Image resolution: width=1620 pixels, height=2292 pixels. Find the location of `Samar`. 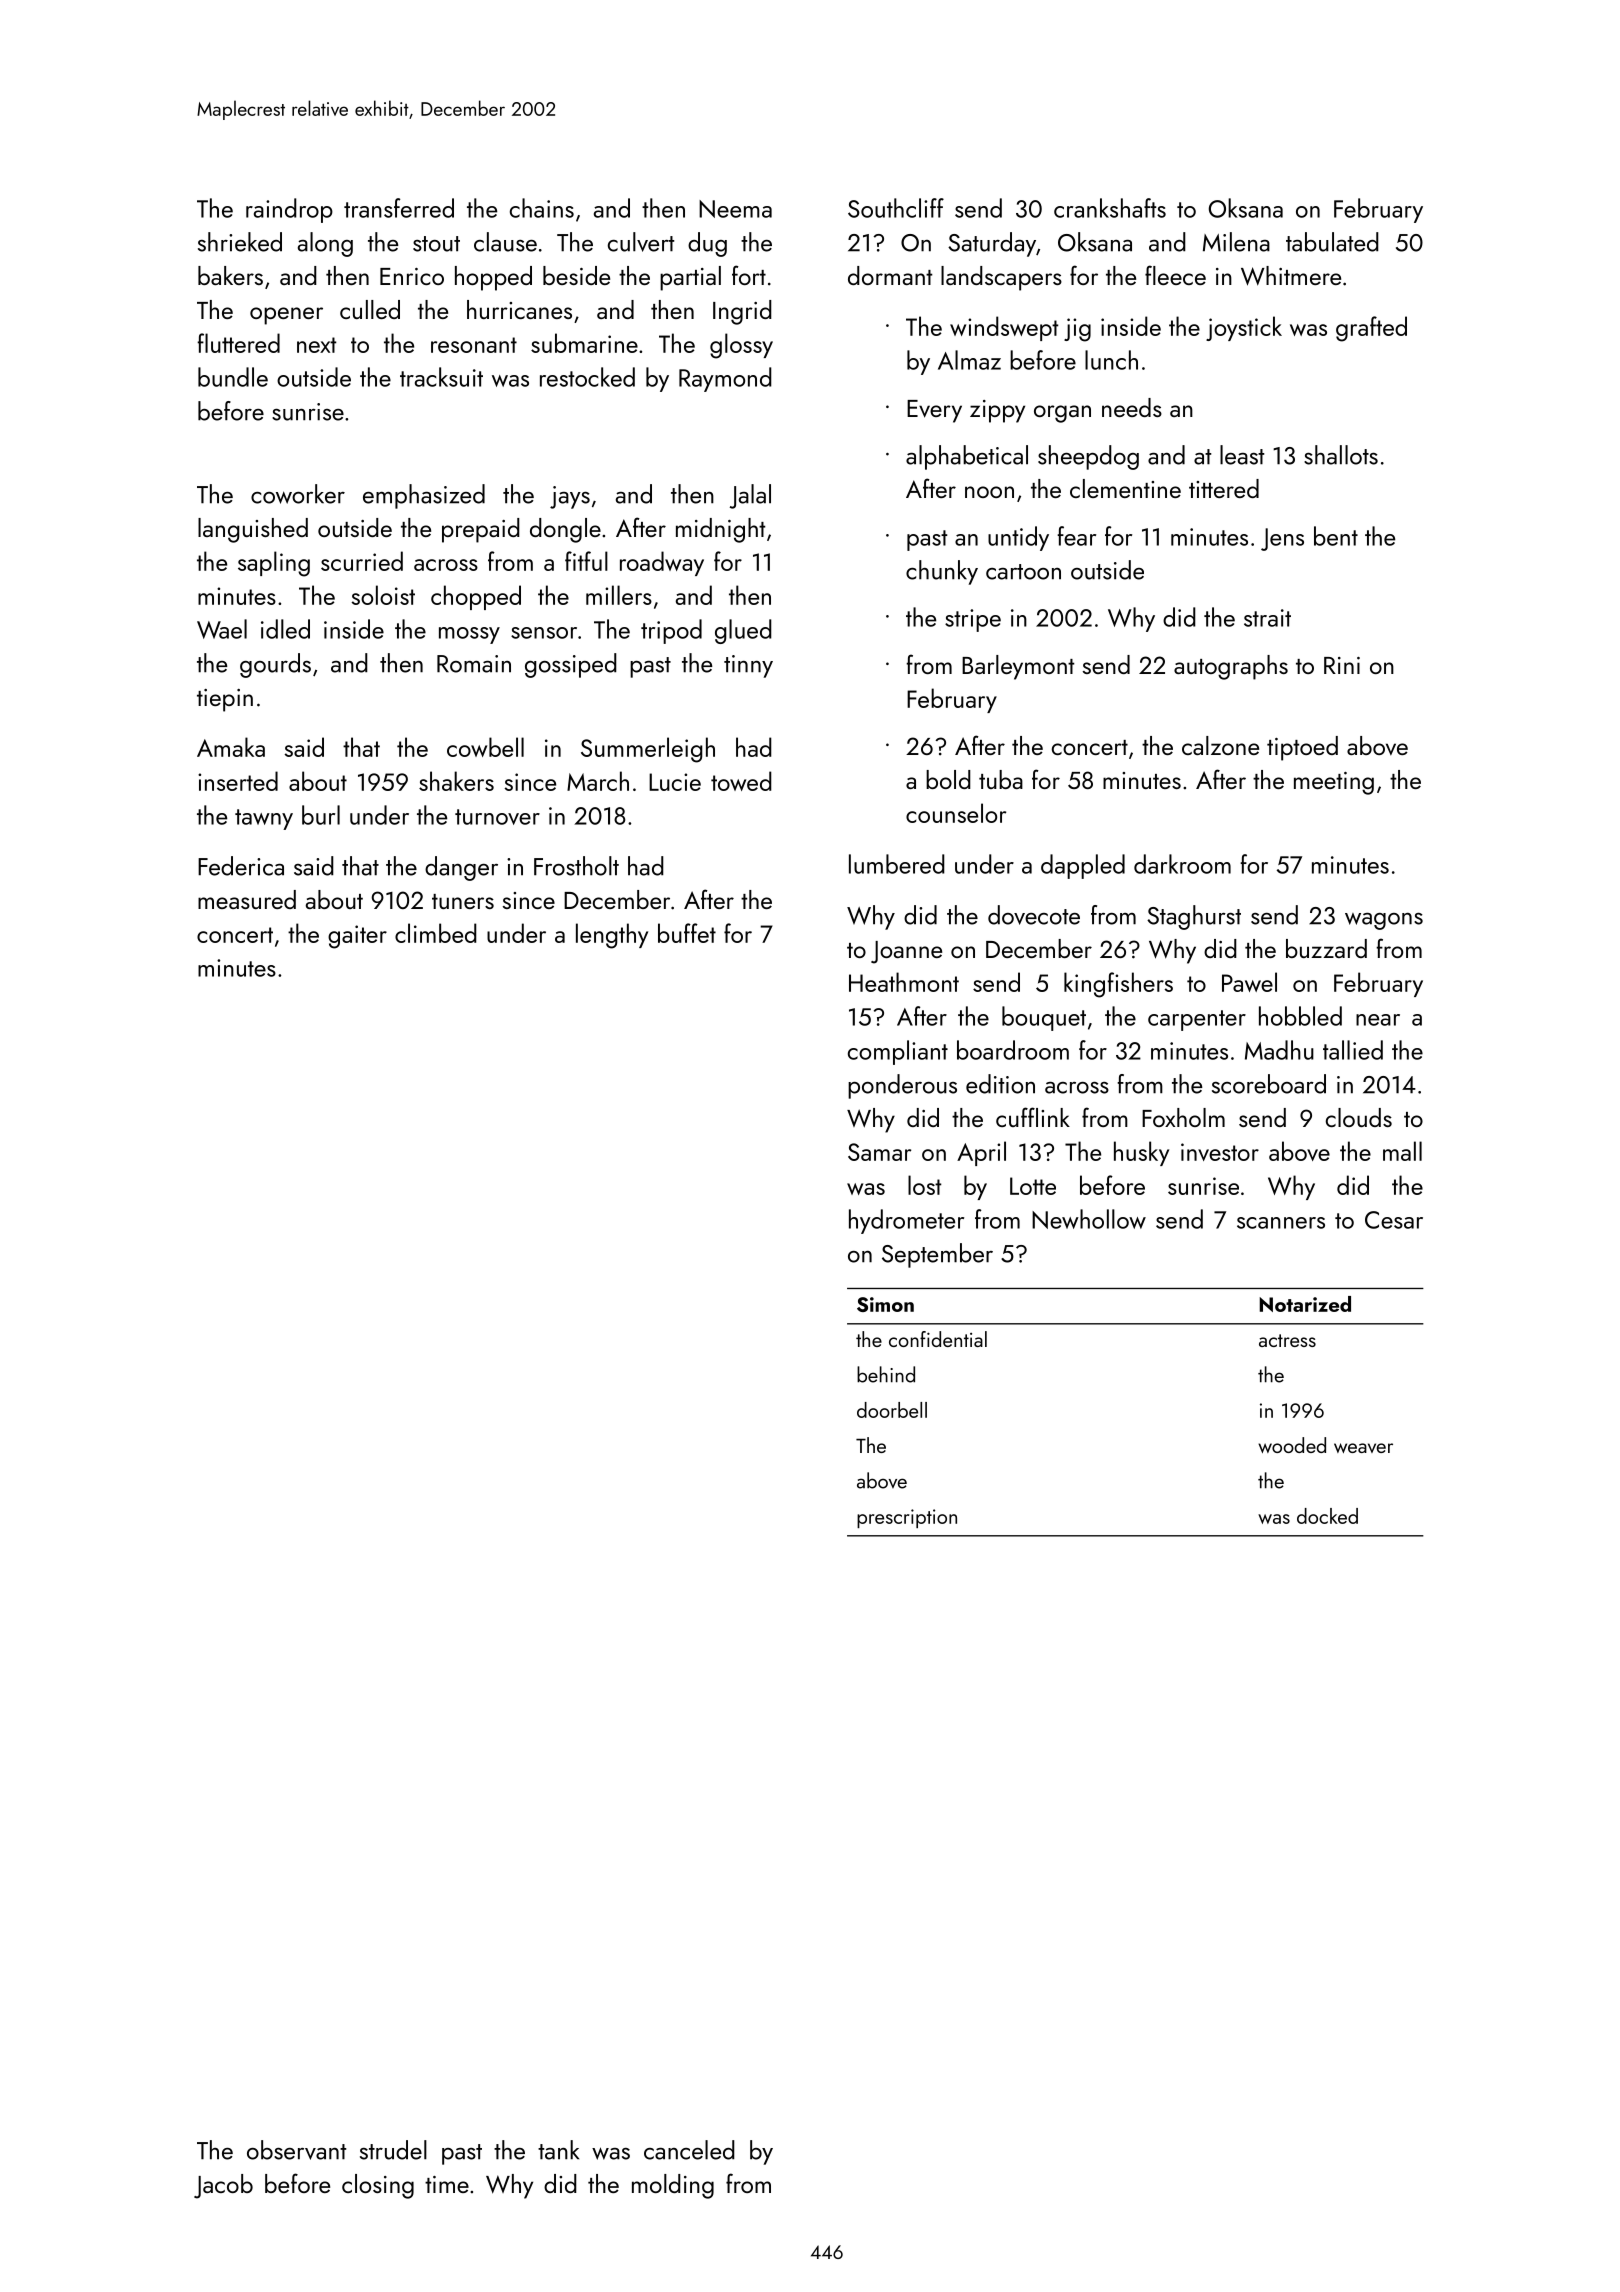

Samar is located at coordinates (879, 1152).
